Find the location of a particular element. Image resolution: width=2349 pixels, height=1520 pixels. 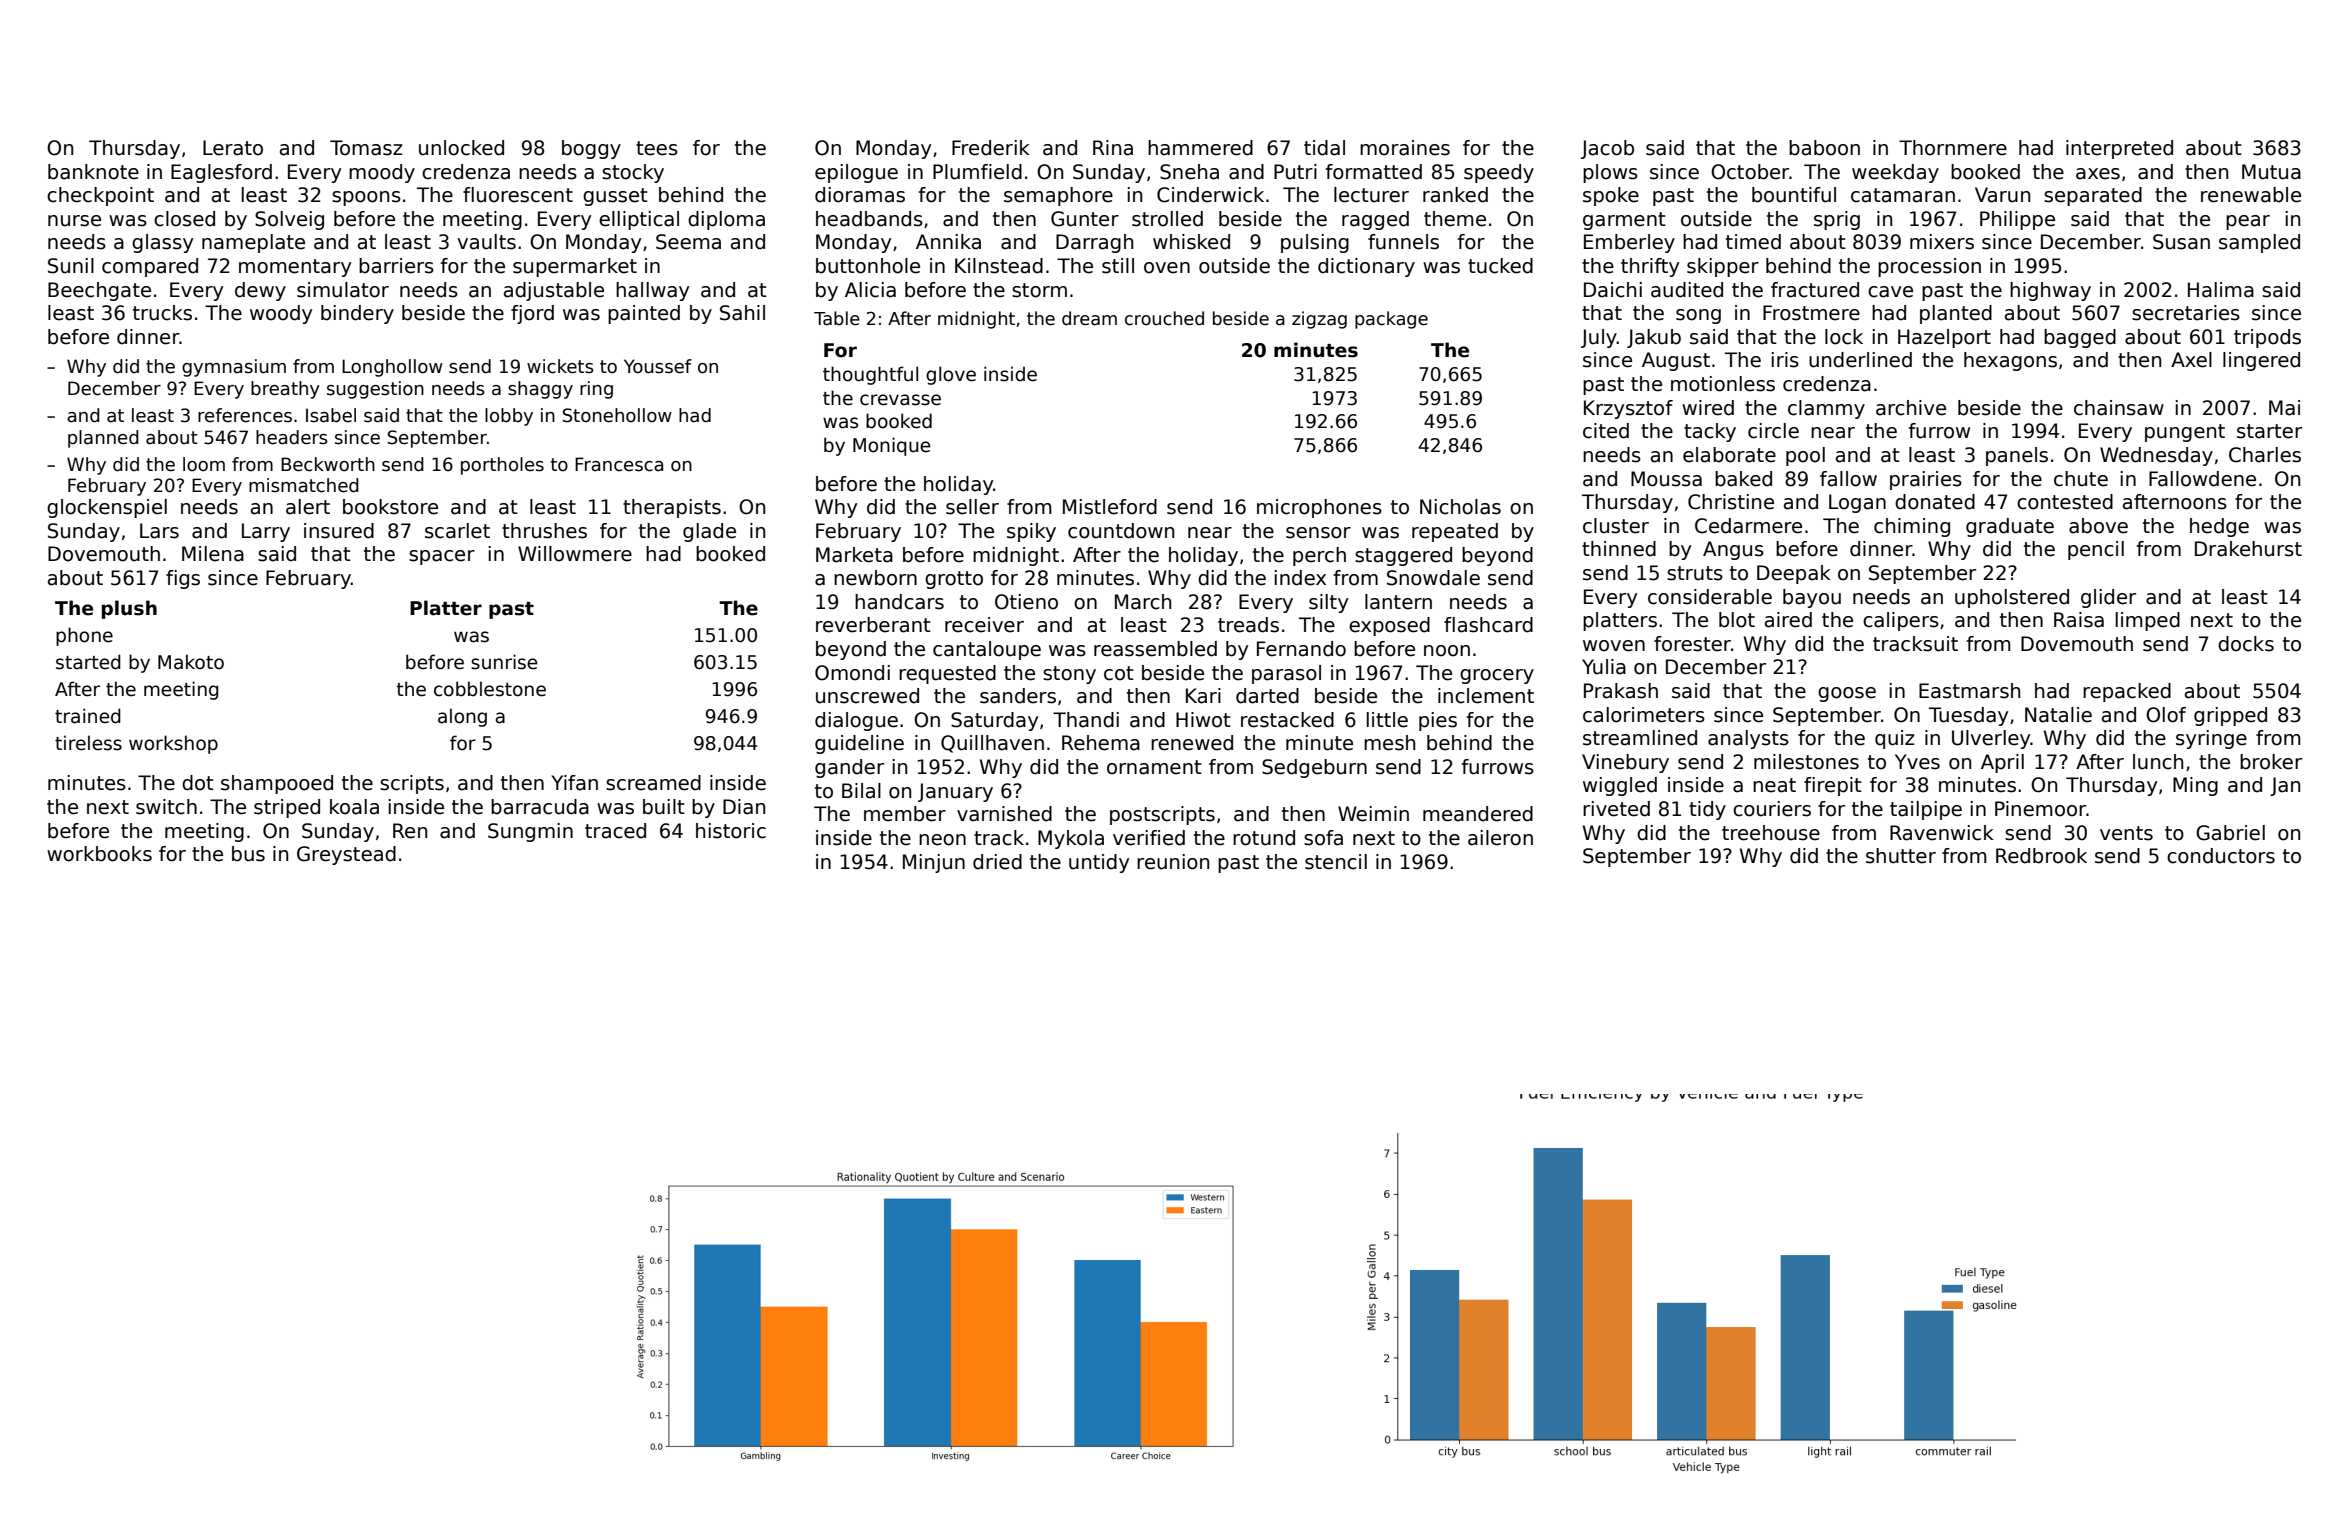

Longhollow is located at coordinates (392, 368).
